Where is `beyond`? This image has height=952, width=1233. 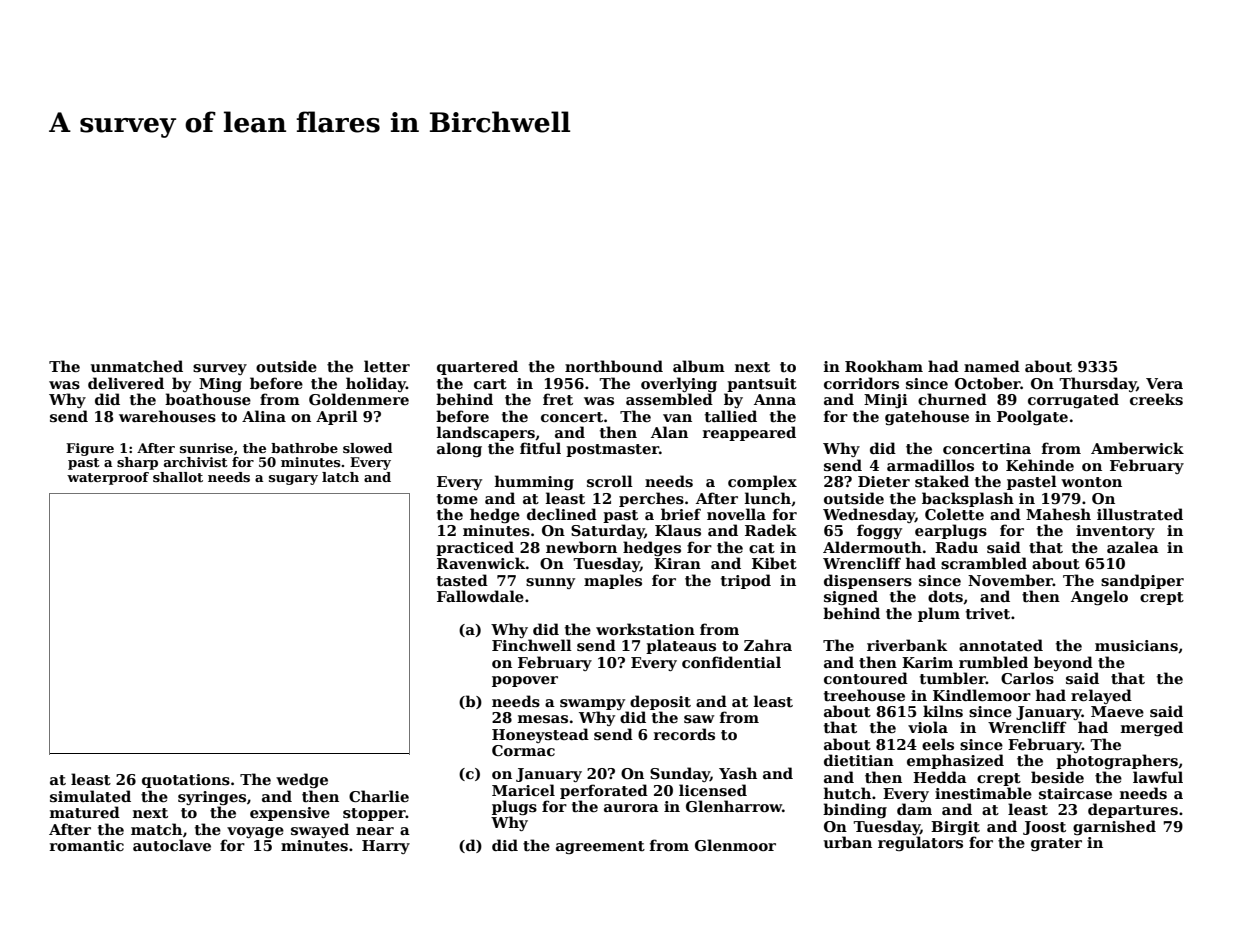
beyond is located at coordinates (1063, 663).
